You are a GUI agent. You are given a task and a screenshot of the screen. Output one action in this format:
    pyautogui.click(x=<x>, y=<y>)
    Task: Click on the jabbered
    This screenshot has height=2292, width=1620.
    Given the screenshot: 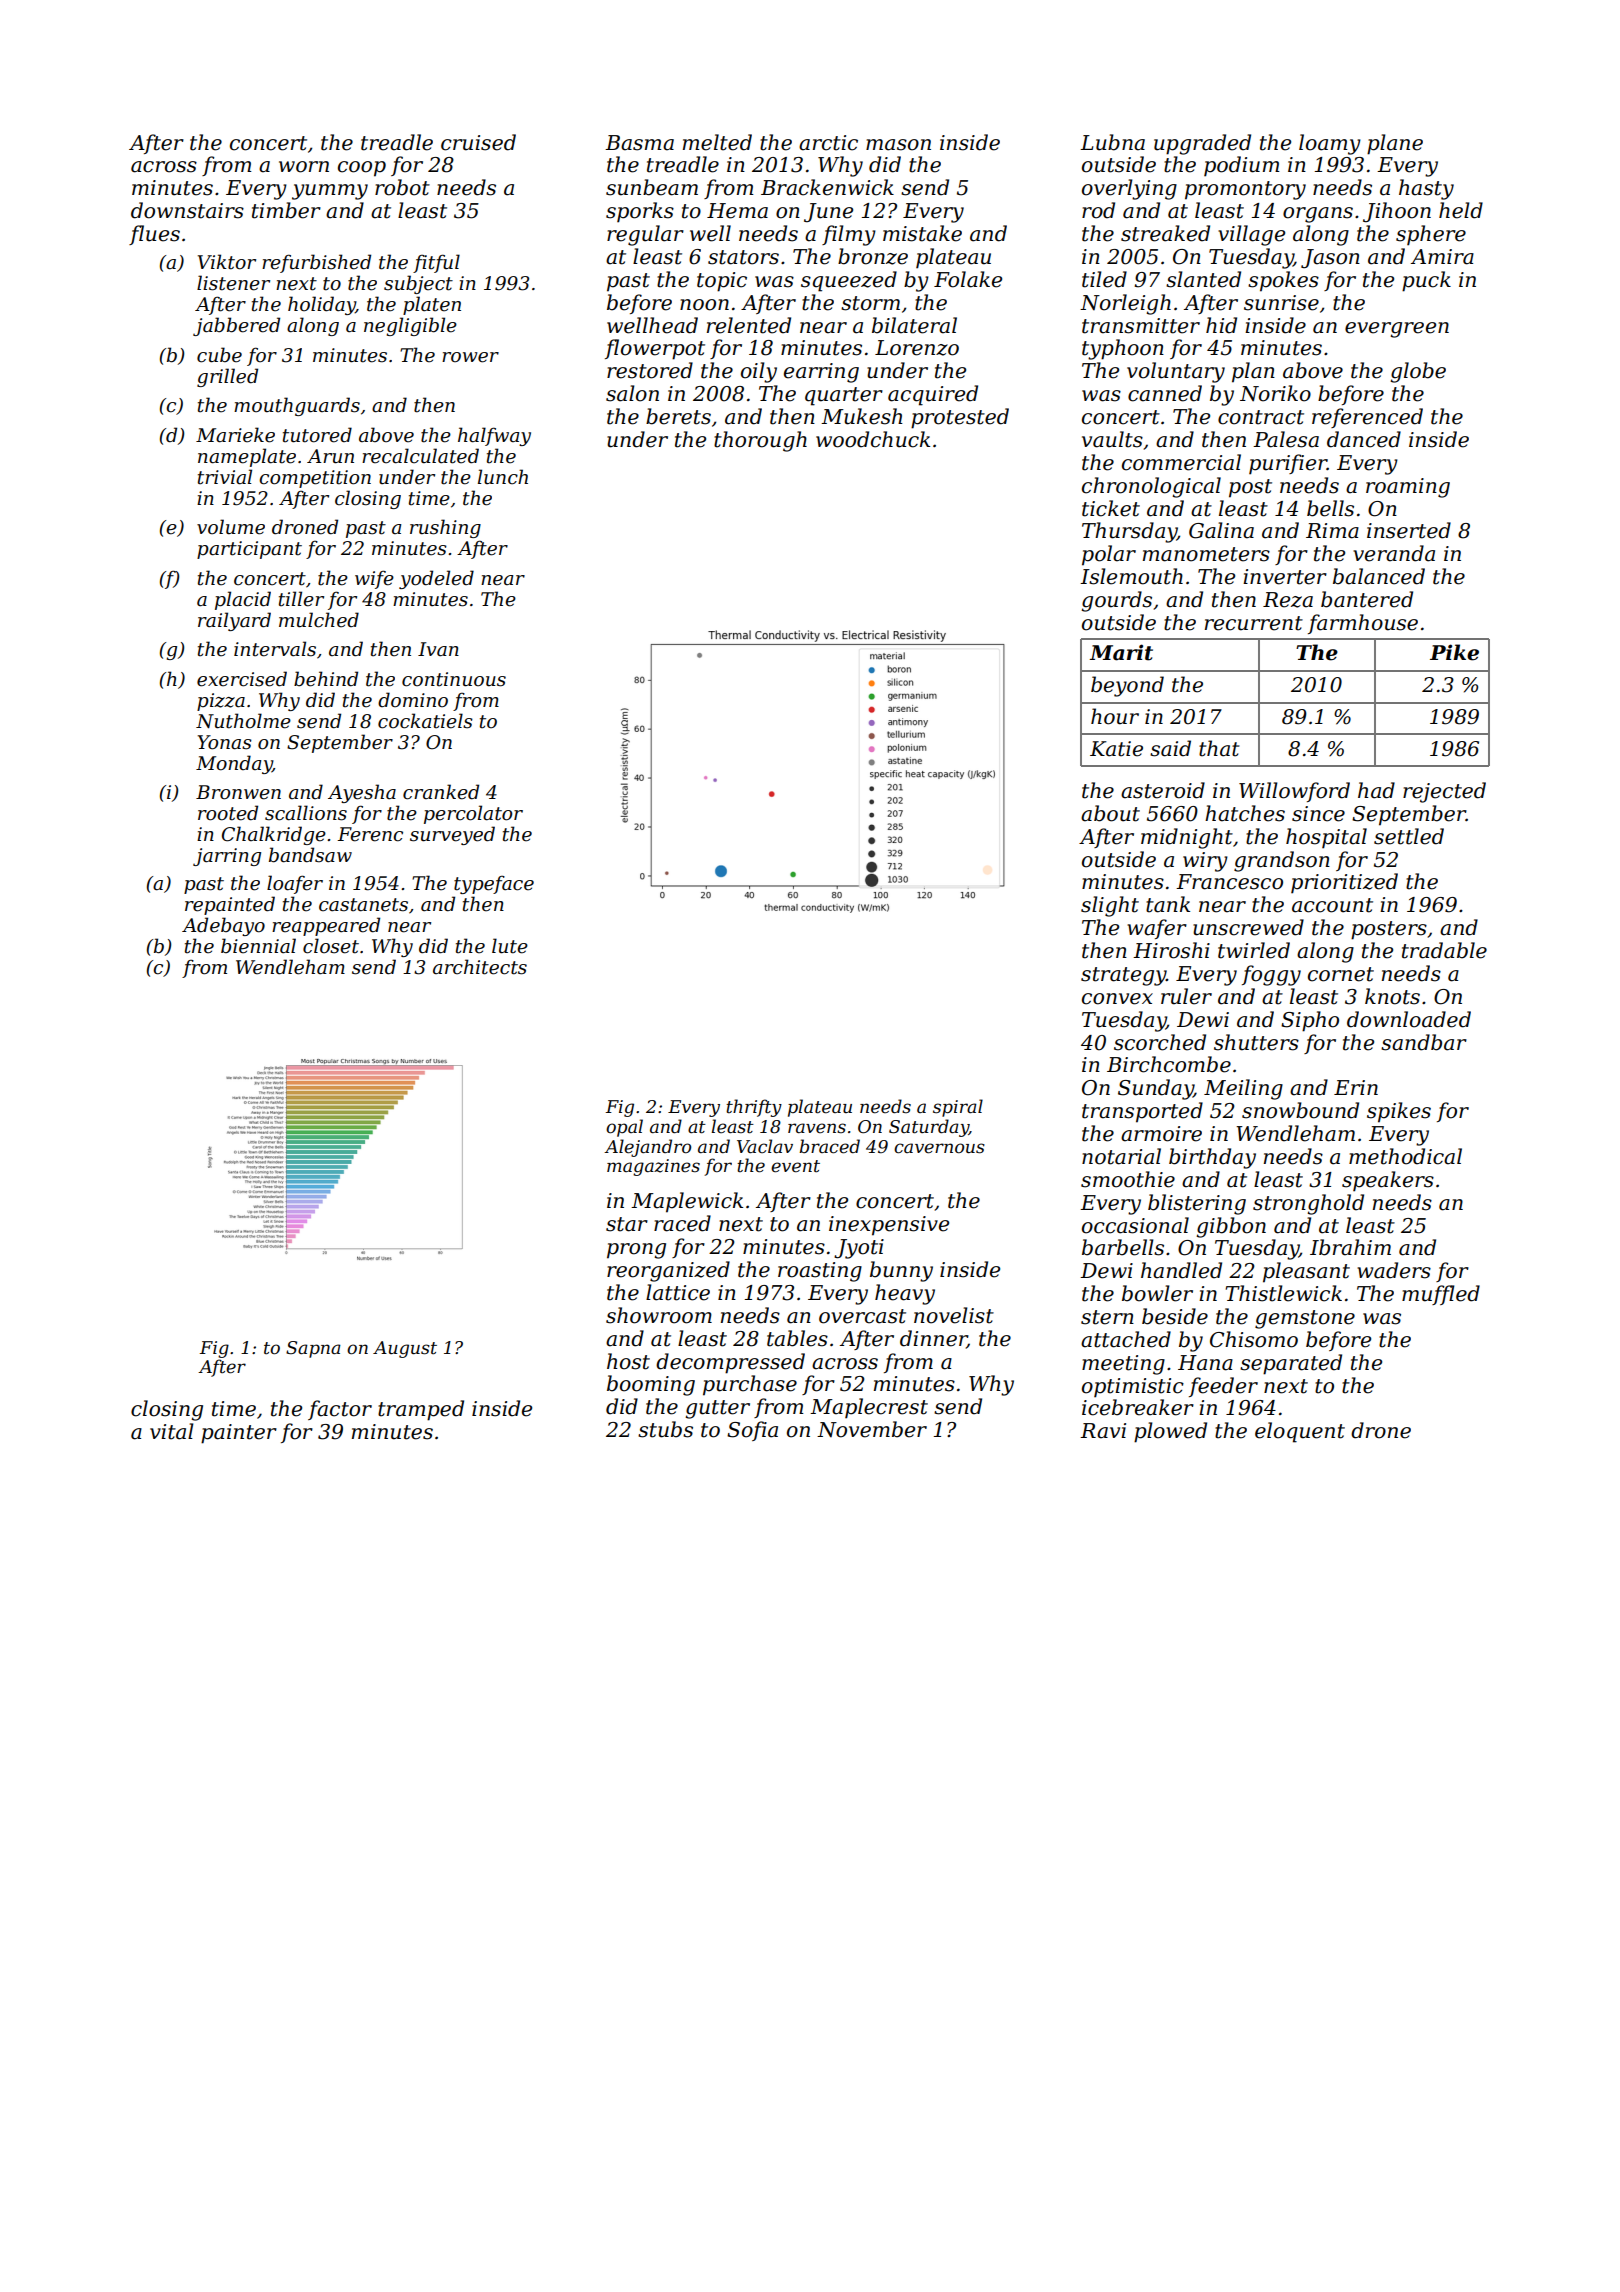 What is the action you would take?
    pyautogui.click(x=236, y=326)
